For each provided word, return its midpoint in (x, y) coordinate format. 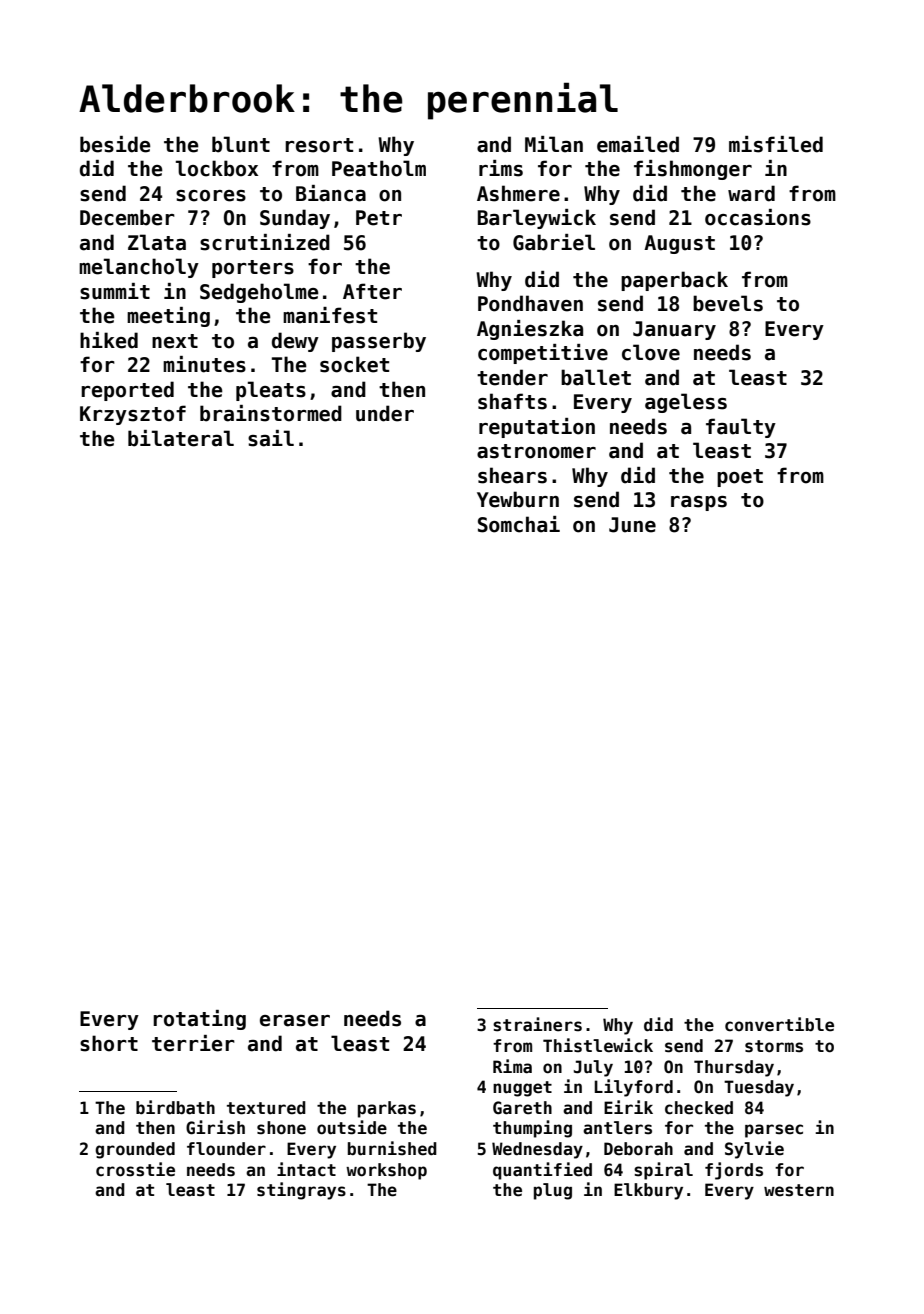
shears (512, 475)
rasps (699, 503)
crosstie (135, 1169)
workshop (386, 1171)
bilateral (181, 438)
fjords (734, 1171)
